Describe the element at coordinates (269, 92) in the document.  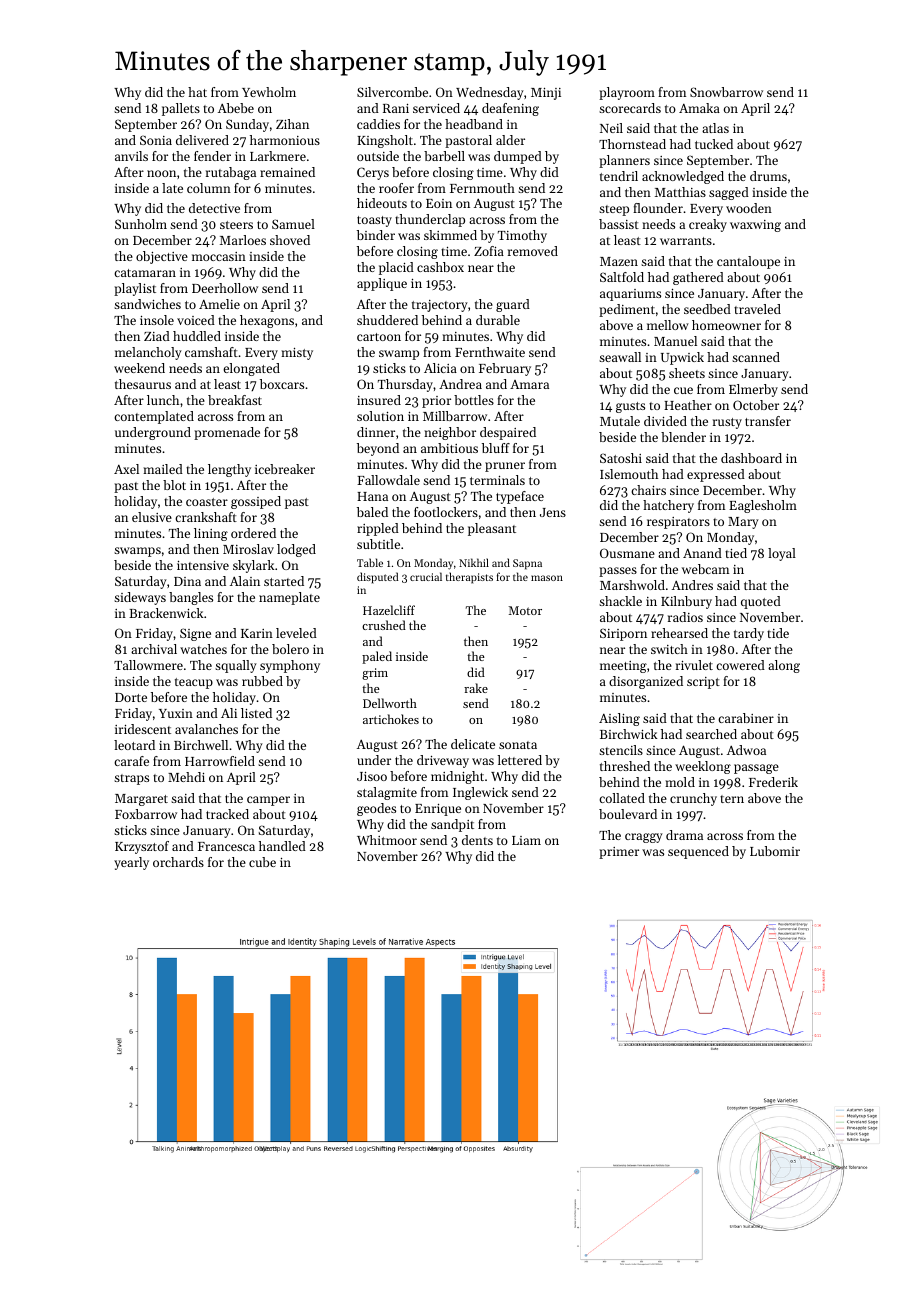
I see `Yewholm` at that location.
